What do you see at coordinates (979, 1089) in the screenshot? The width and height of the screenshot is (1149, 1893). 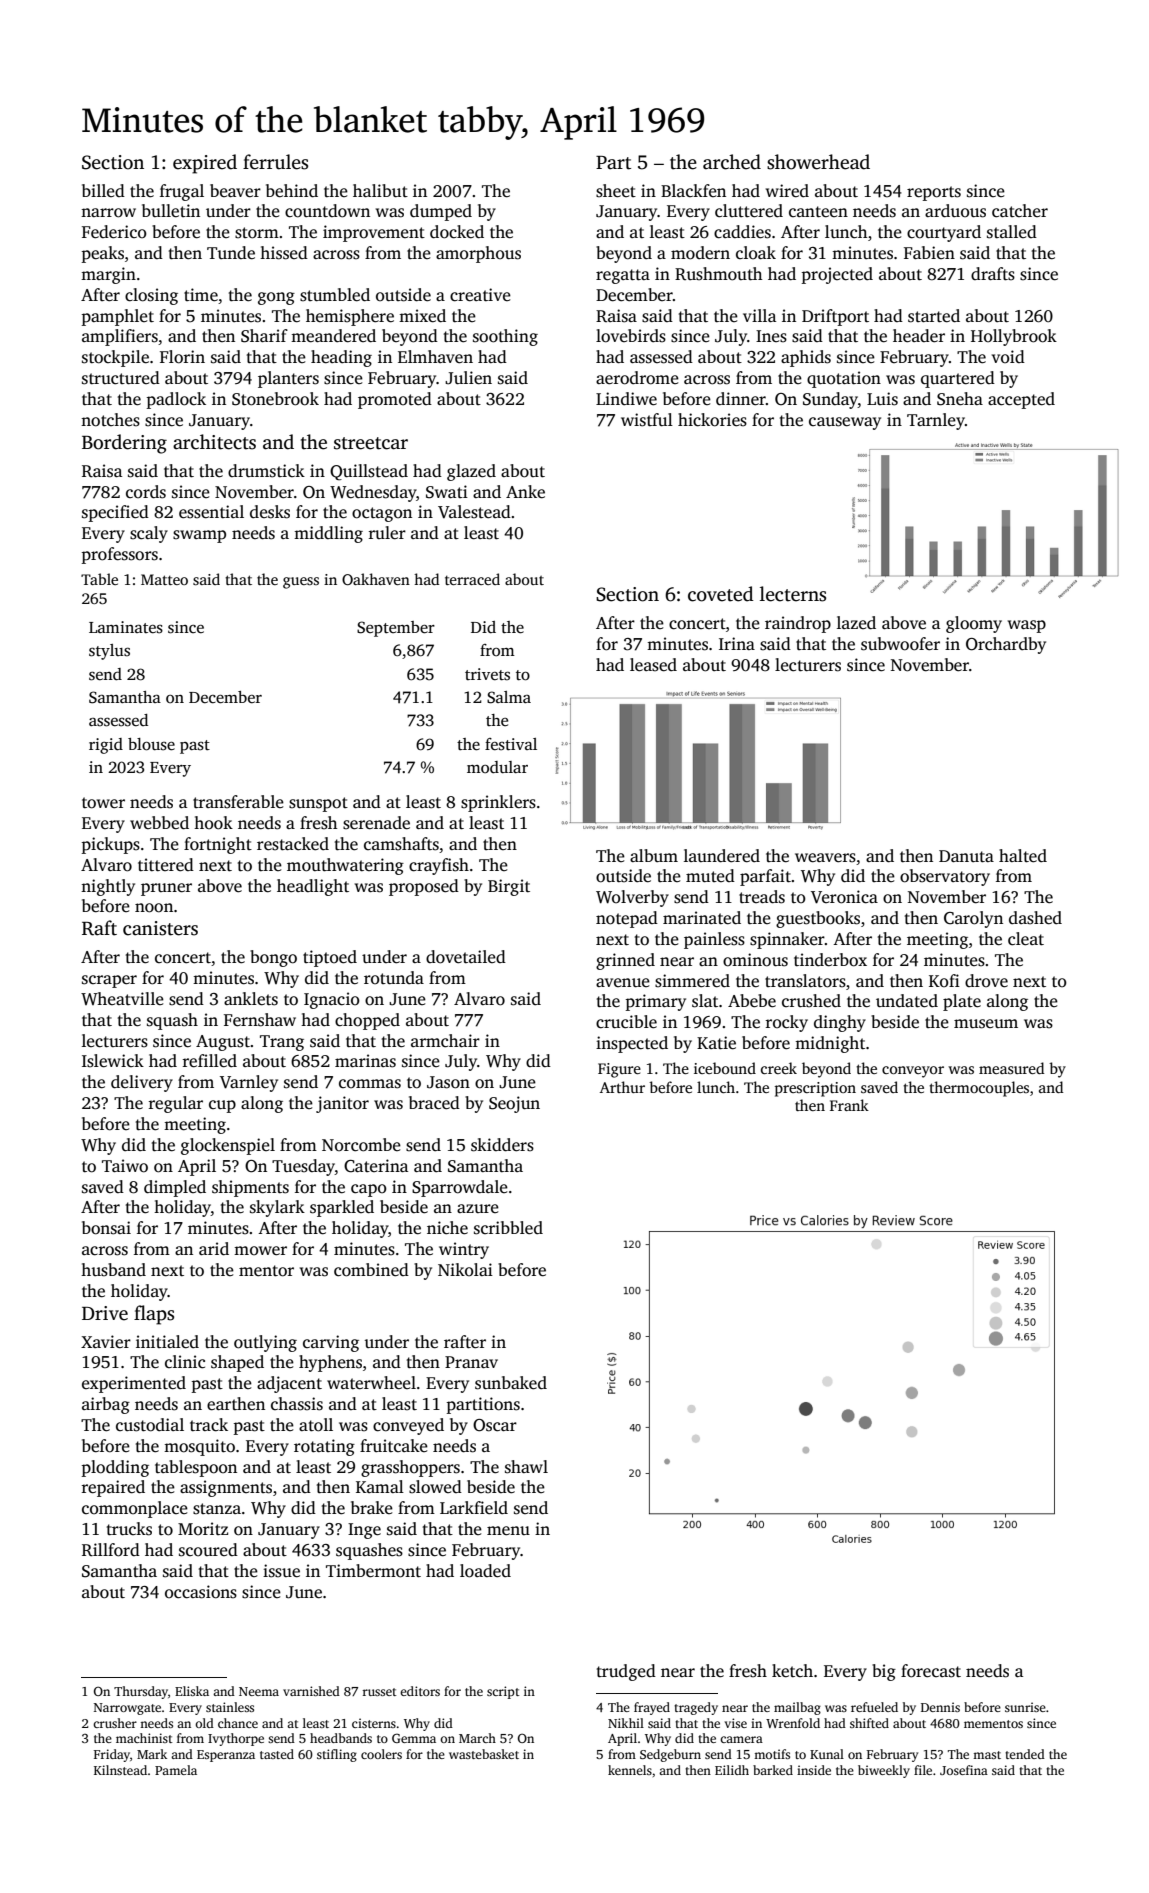 I see `thermocouples` at bounding box center [979, 1089].
